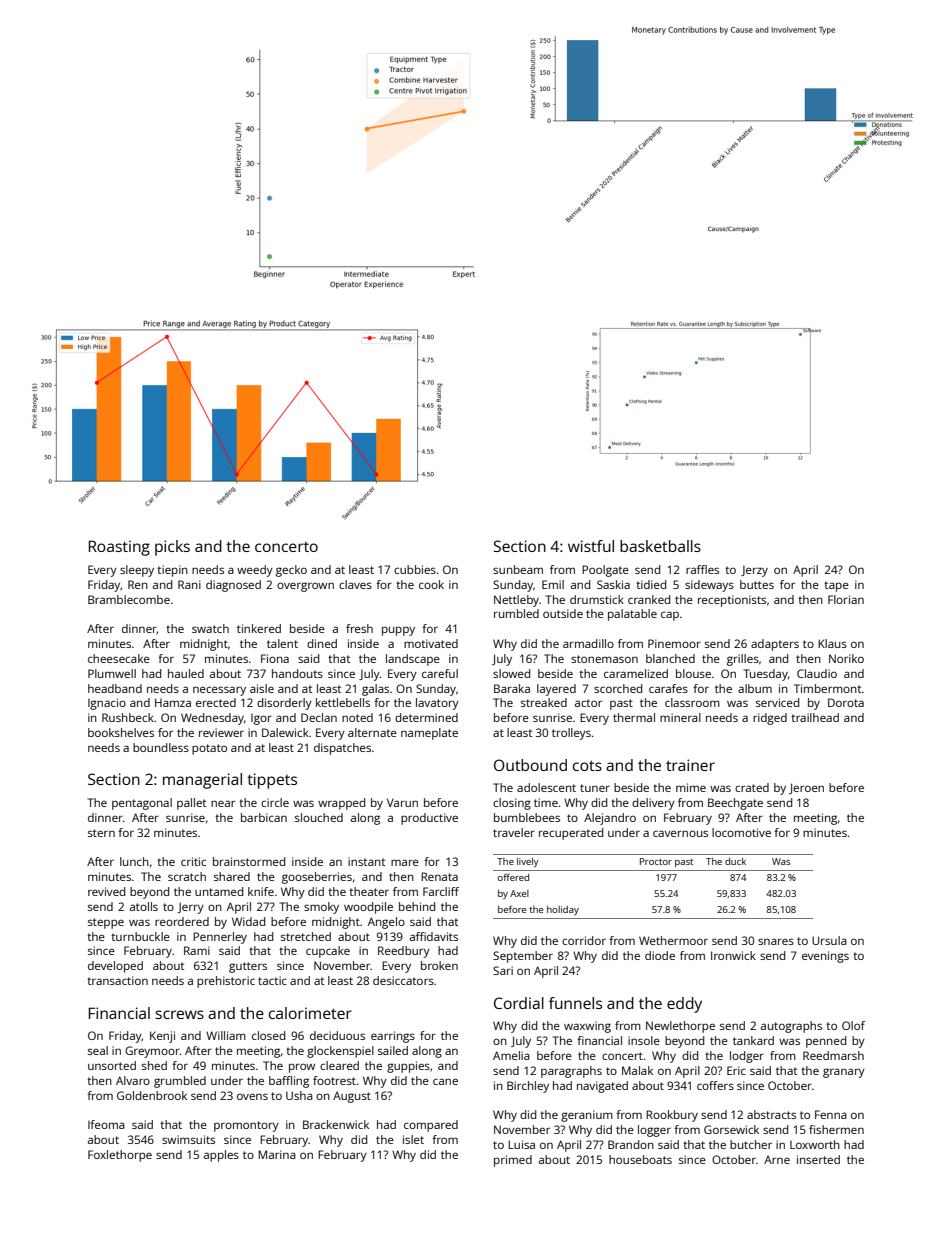  I want to click on Birchley, so click(528, 1087).
